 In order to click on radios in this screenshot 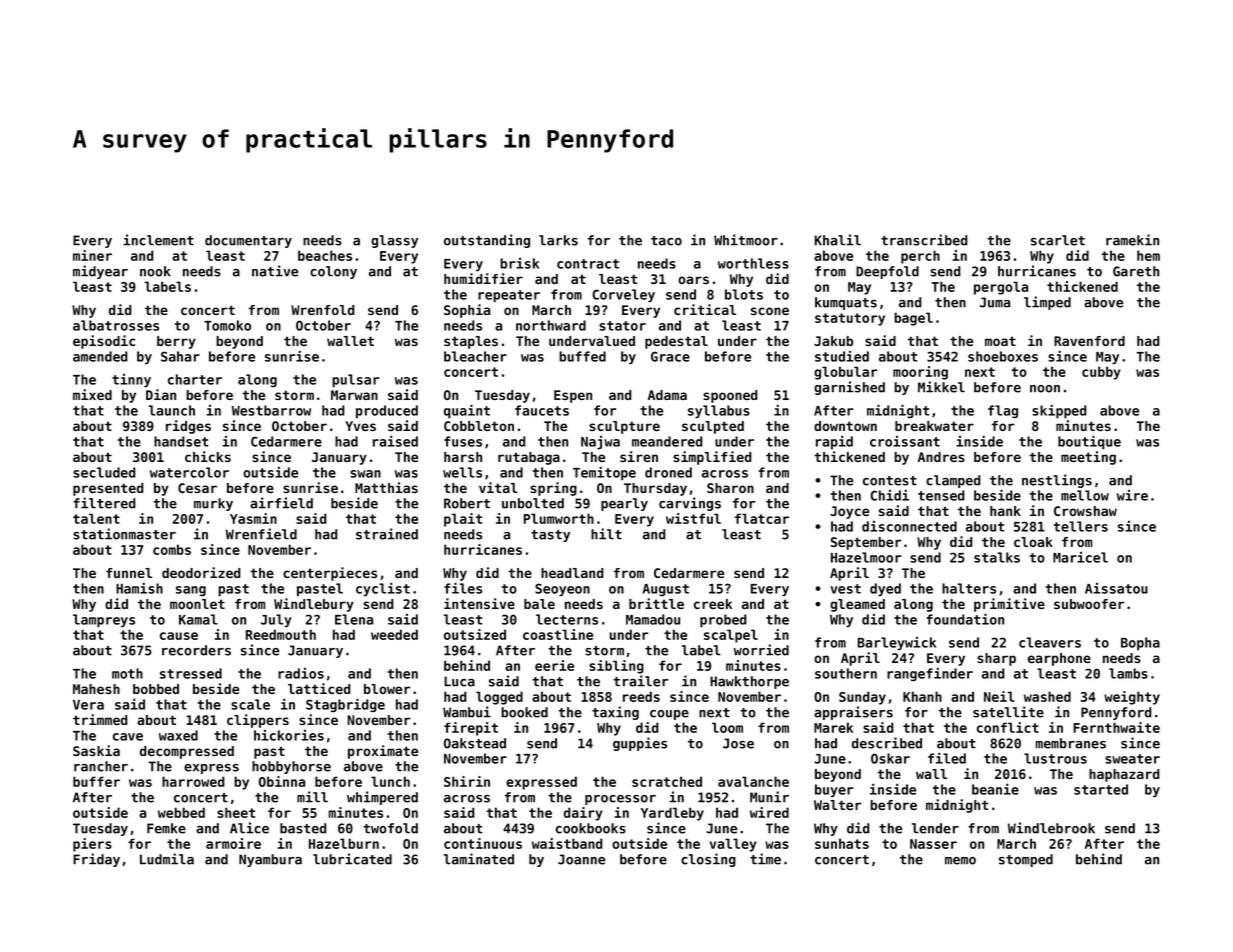, I will do `click(301, 673)`.
